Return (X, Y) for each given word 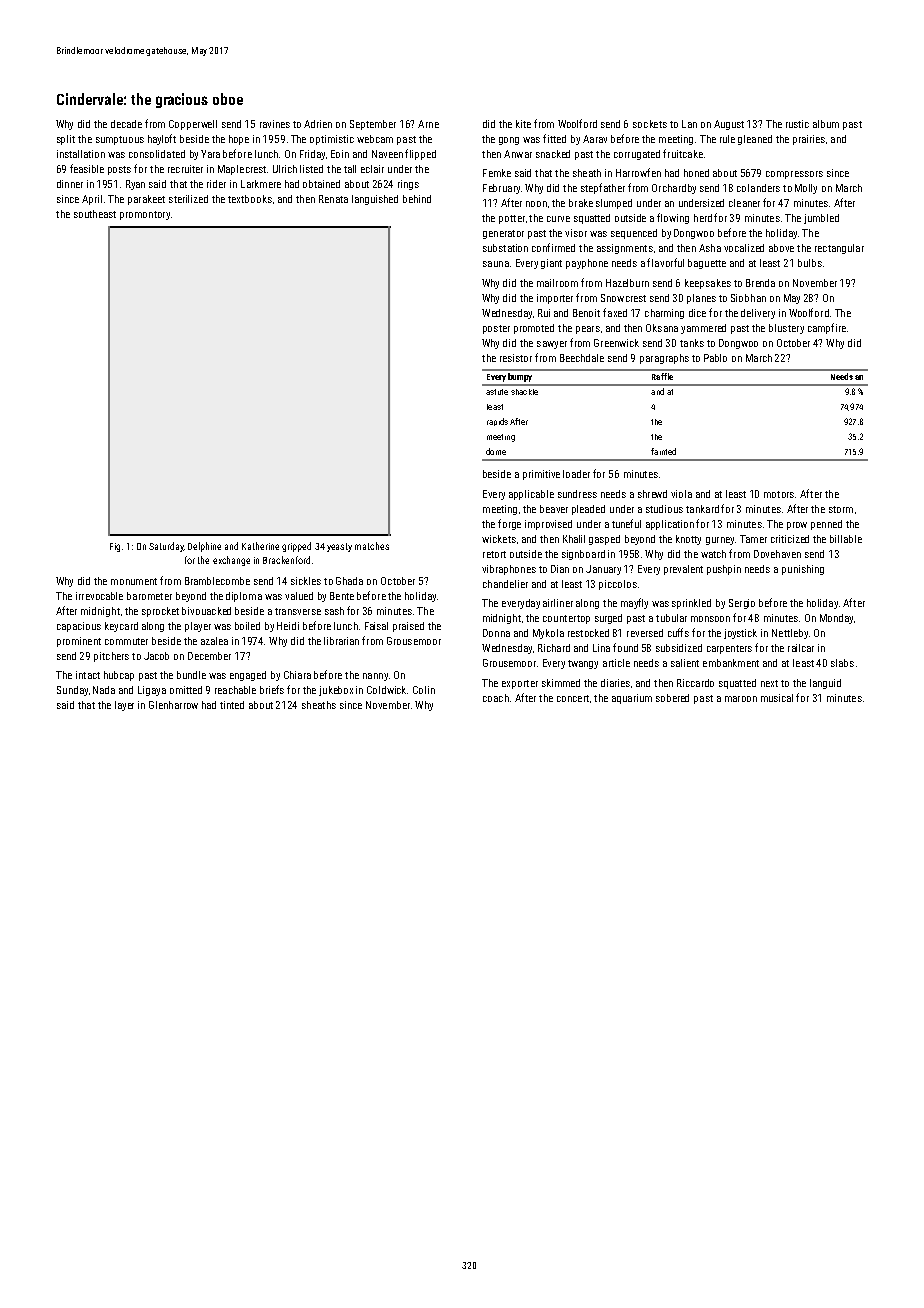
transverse (298, 611)
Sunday (72, 691)
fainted (663, 451)
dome (496, 451)
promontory (145, 215)
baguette (707, 264)
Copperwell (193, 125)
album (826, 124)
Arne (428, 124)
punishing (803, 570)
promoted (534, 329)
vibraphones (509, 570)
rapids (497, 422)
